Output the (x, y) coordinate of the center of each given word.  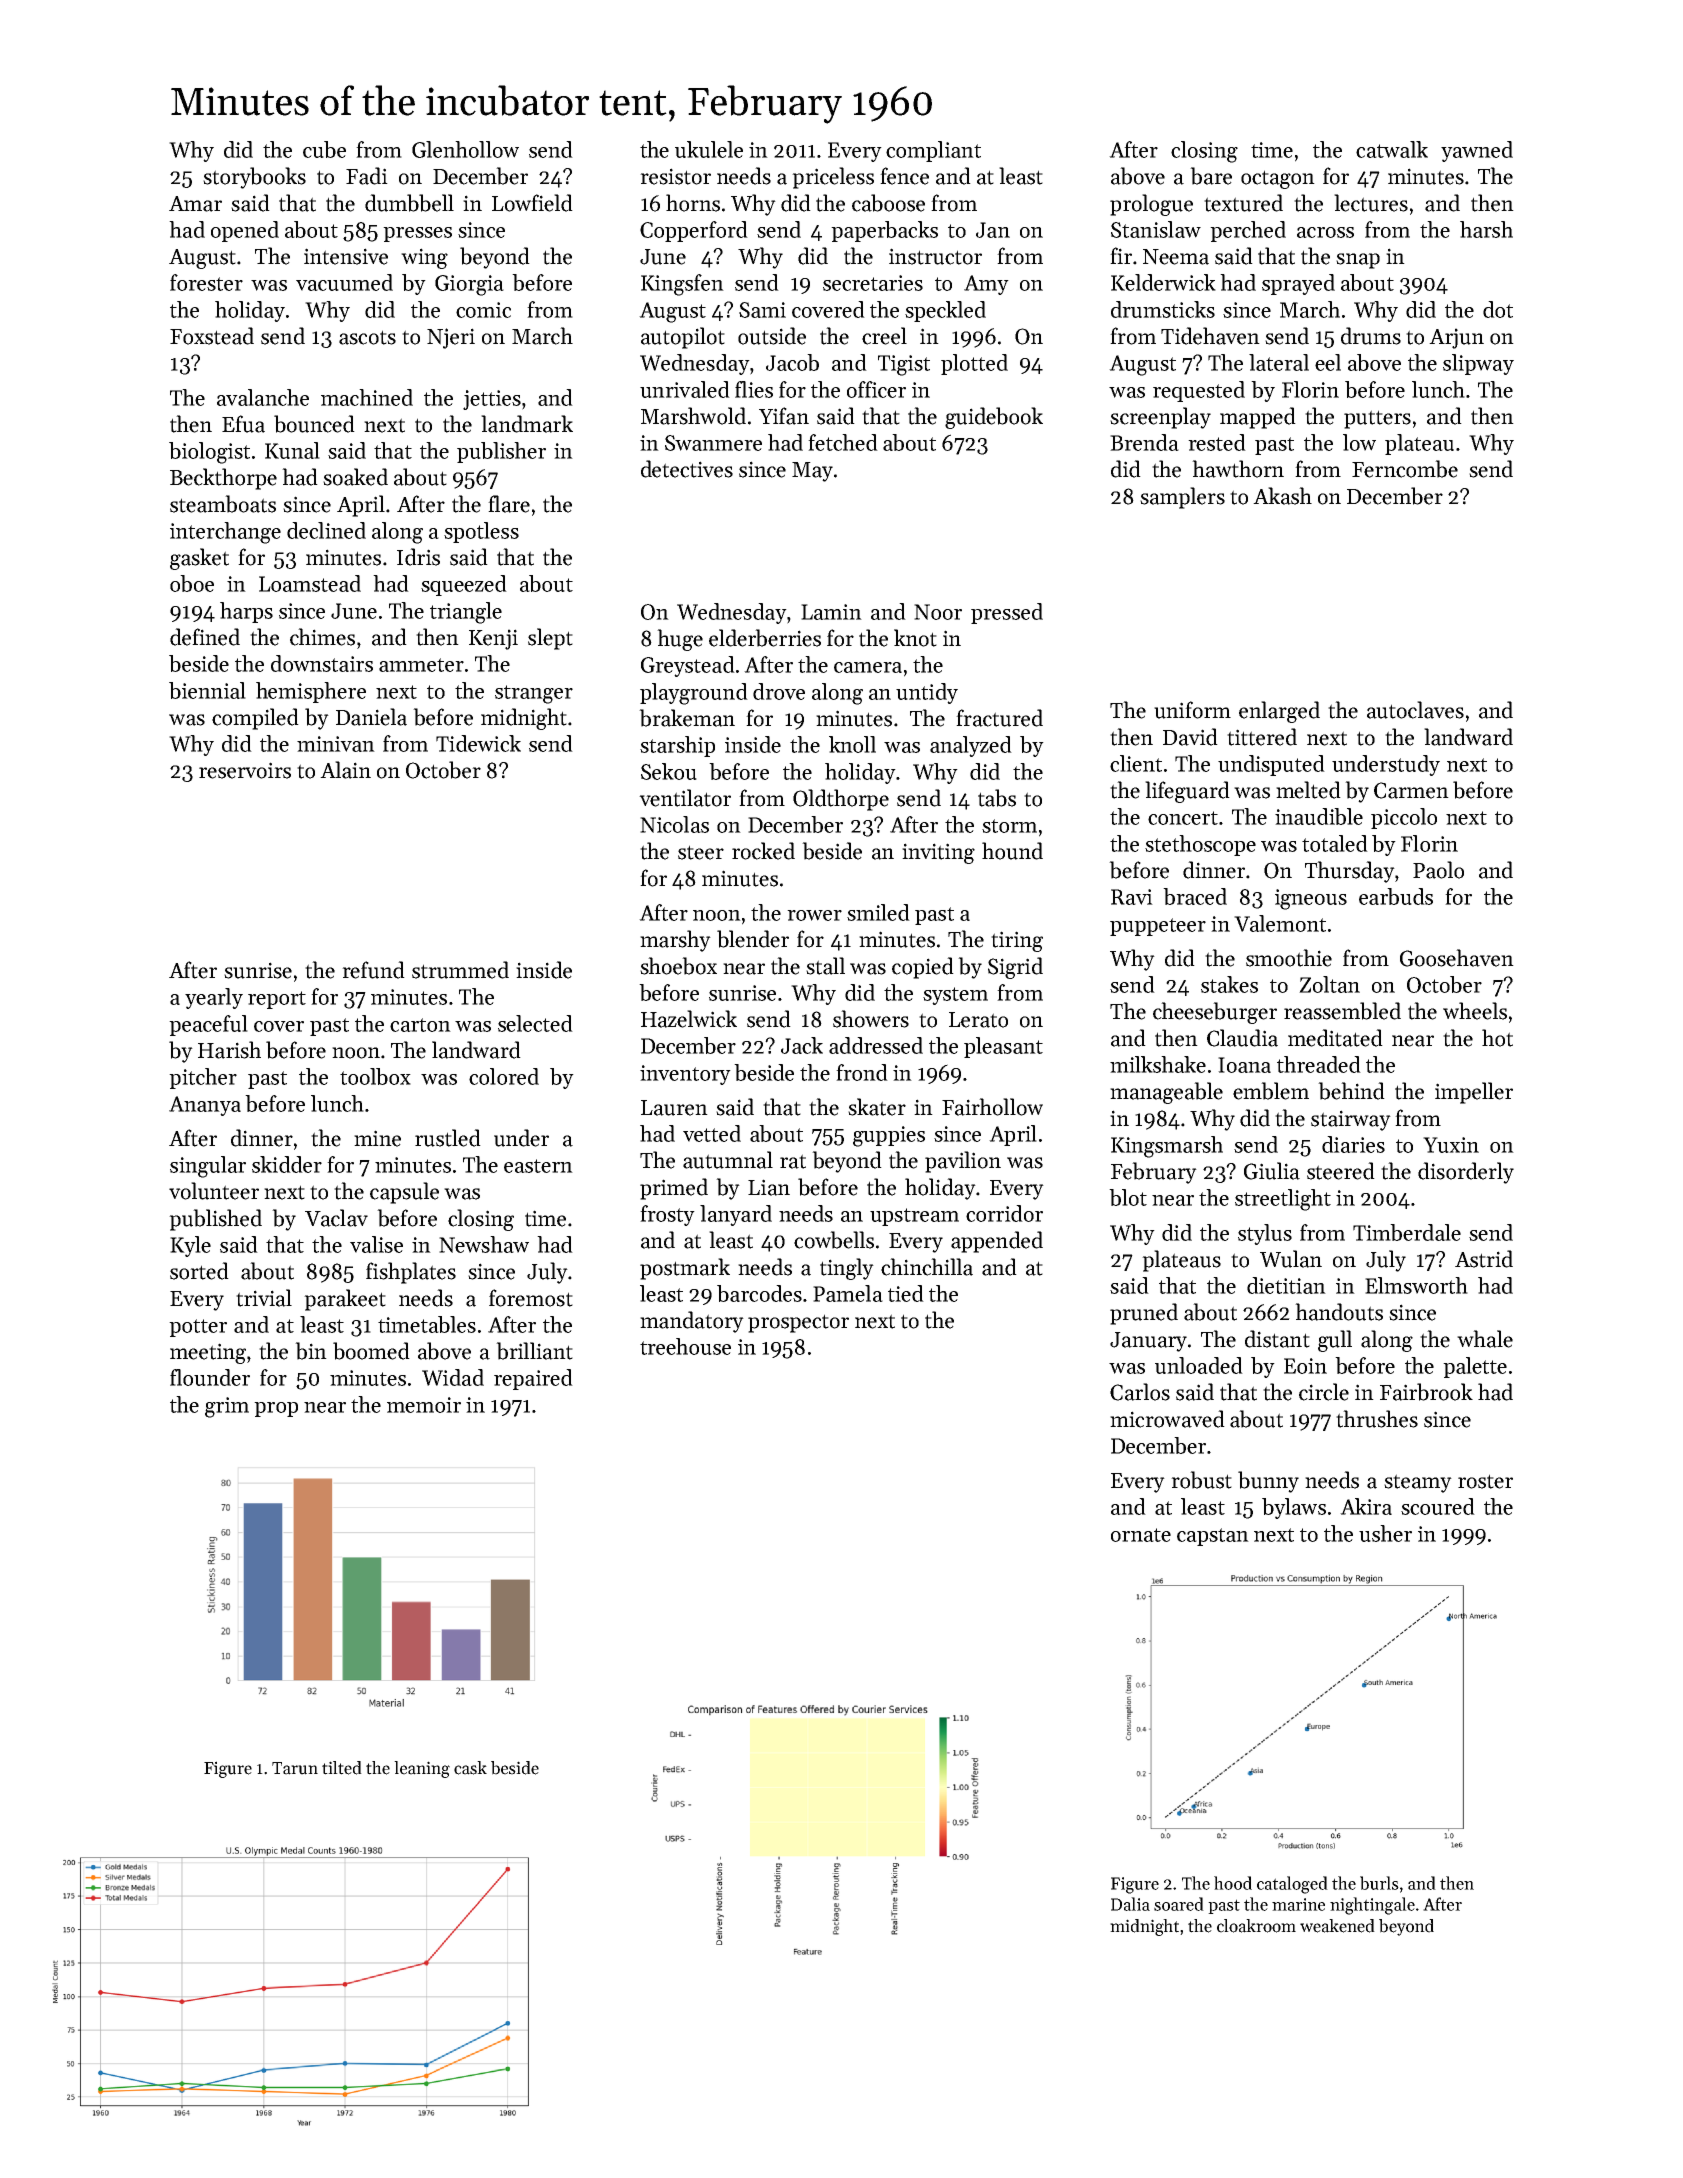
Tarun (295, 1768)
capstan (1213, 1537)
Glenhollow (465, 149)
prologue (1151, 205)
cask (470, 1768)
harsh (1486, 229)
